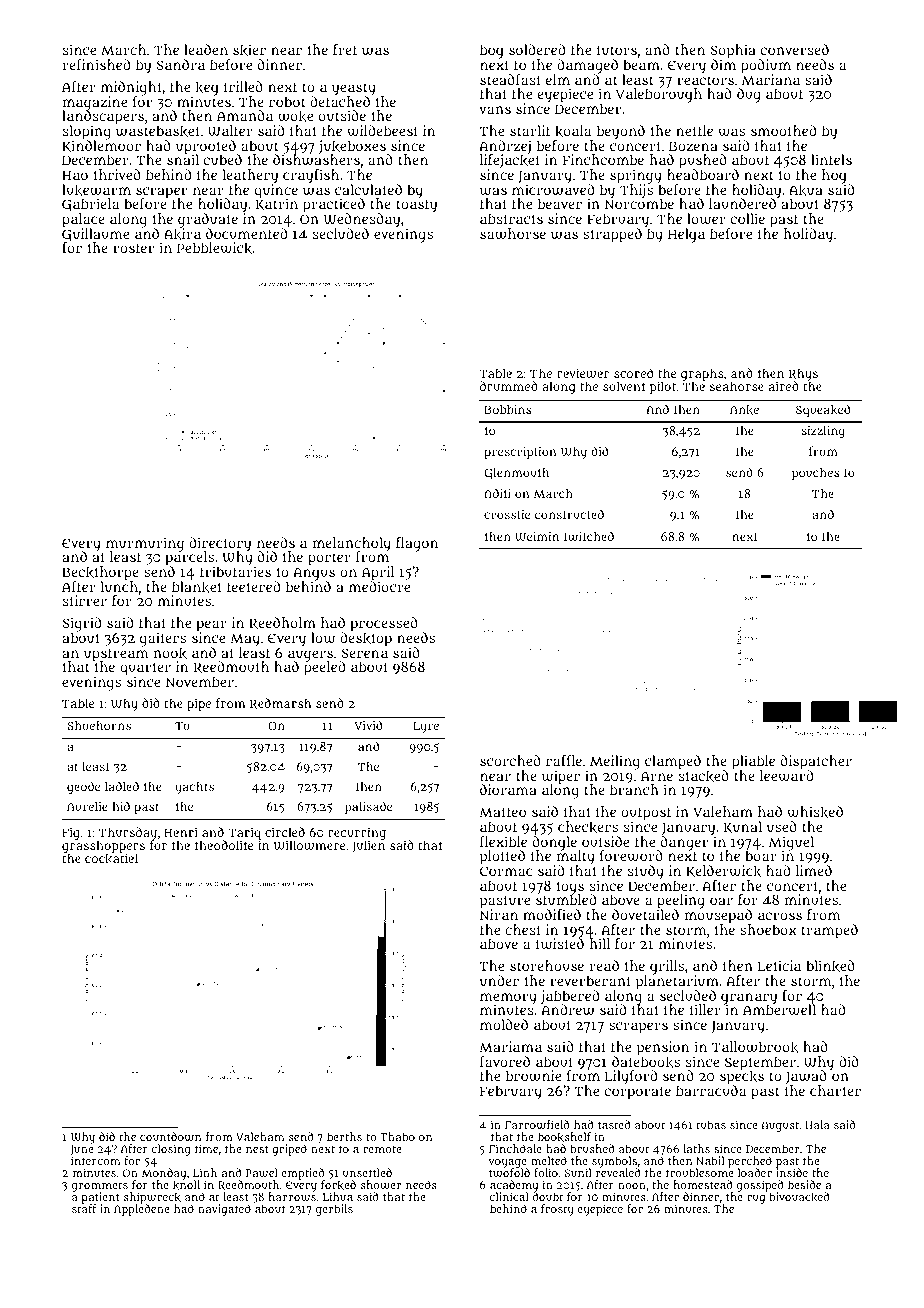 Image resolution: width=924 pixels, height=1308 pixels. Describe the element at coordinates (831, 159) in the document. I see `lintels` at that location.
